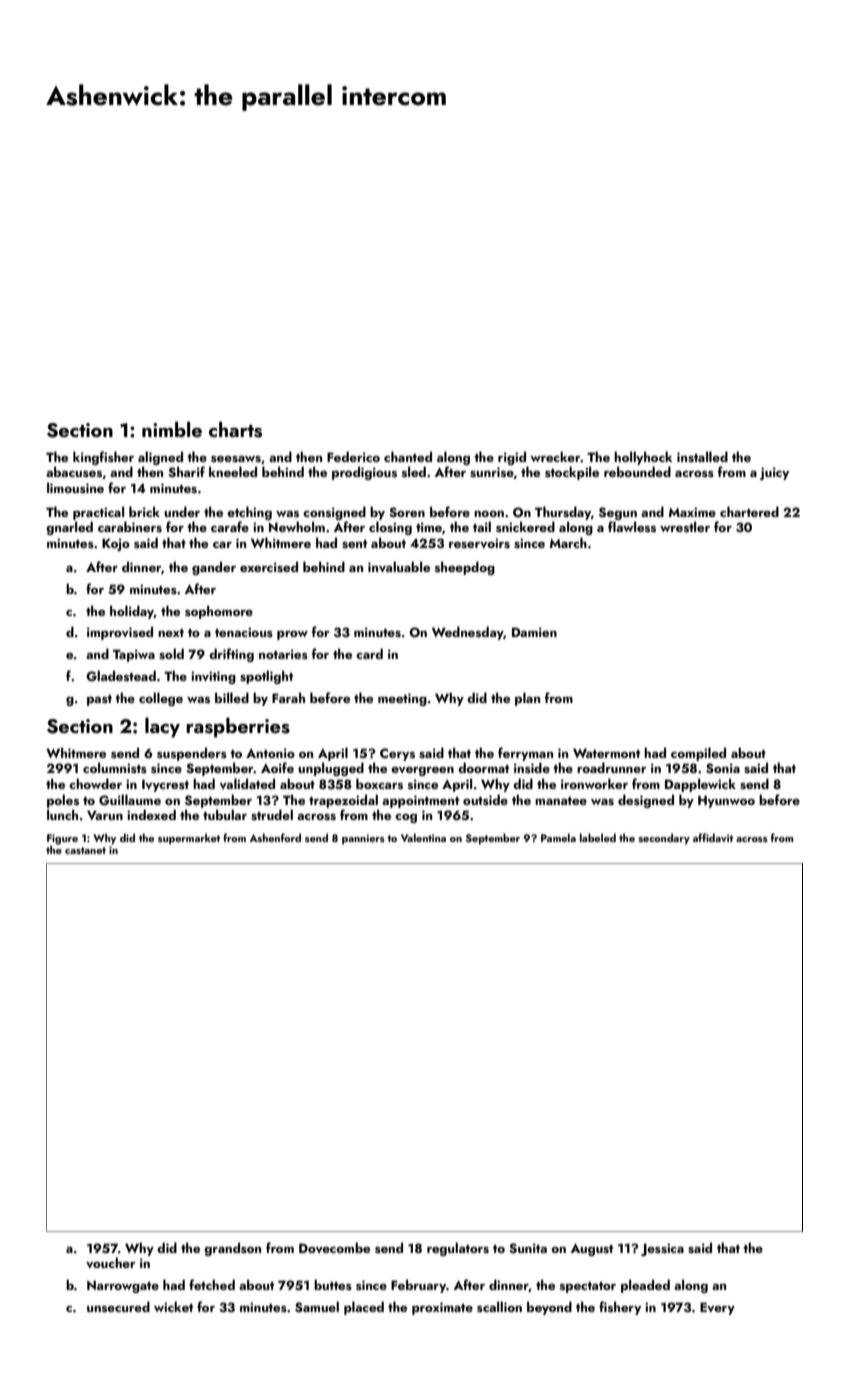 The width and height of the screenshot is (849, 1400). I want to click on prodigious, so click(364, 473).
